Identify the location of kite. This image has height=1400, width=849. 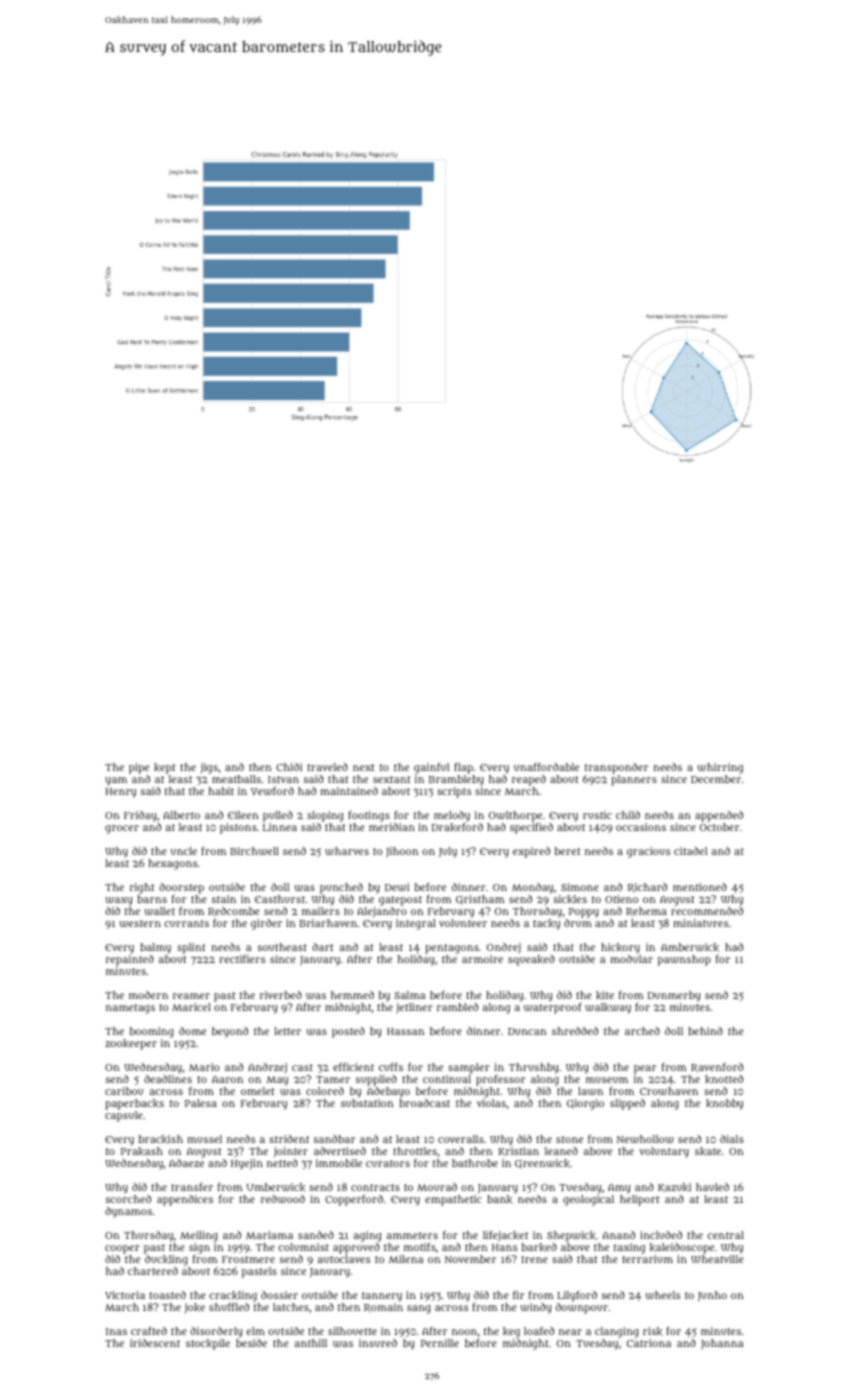
(605, 995).
